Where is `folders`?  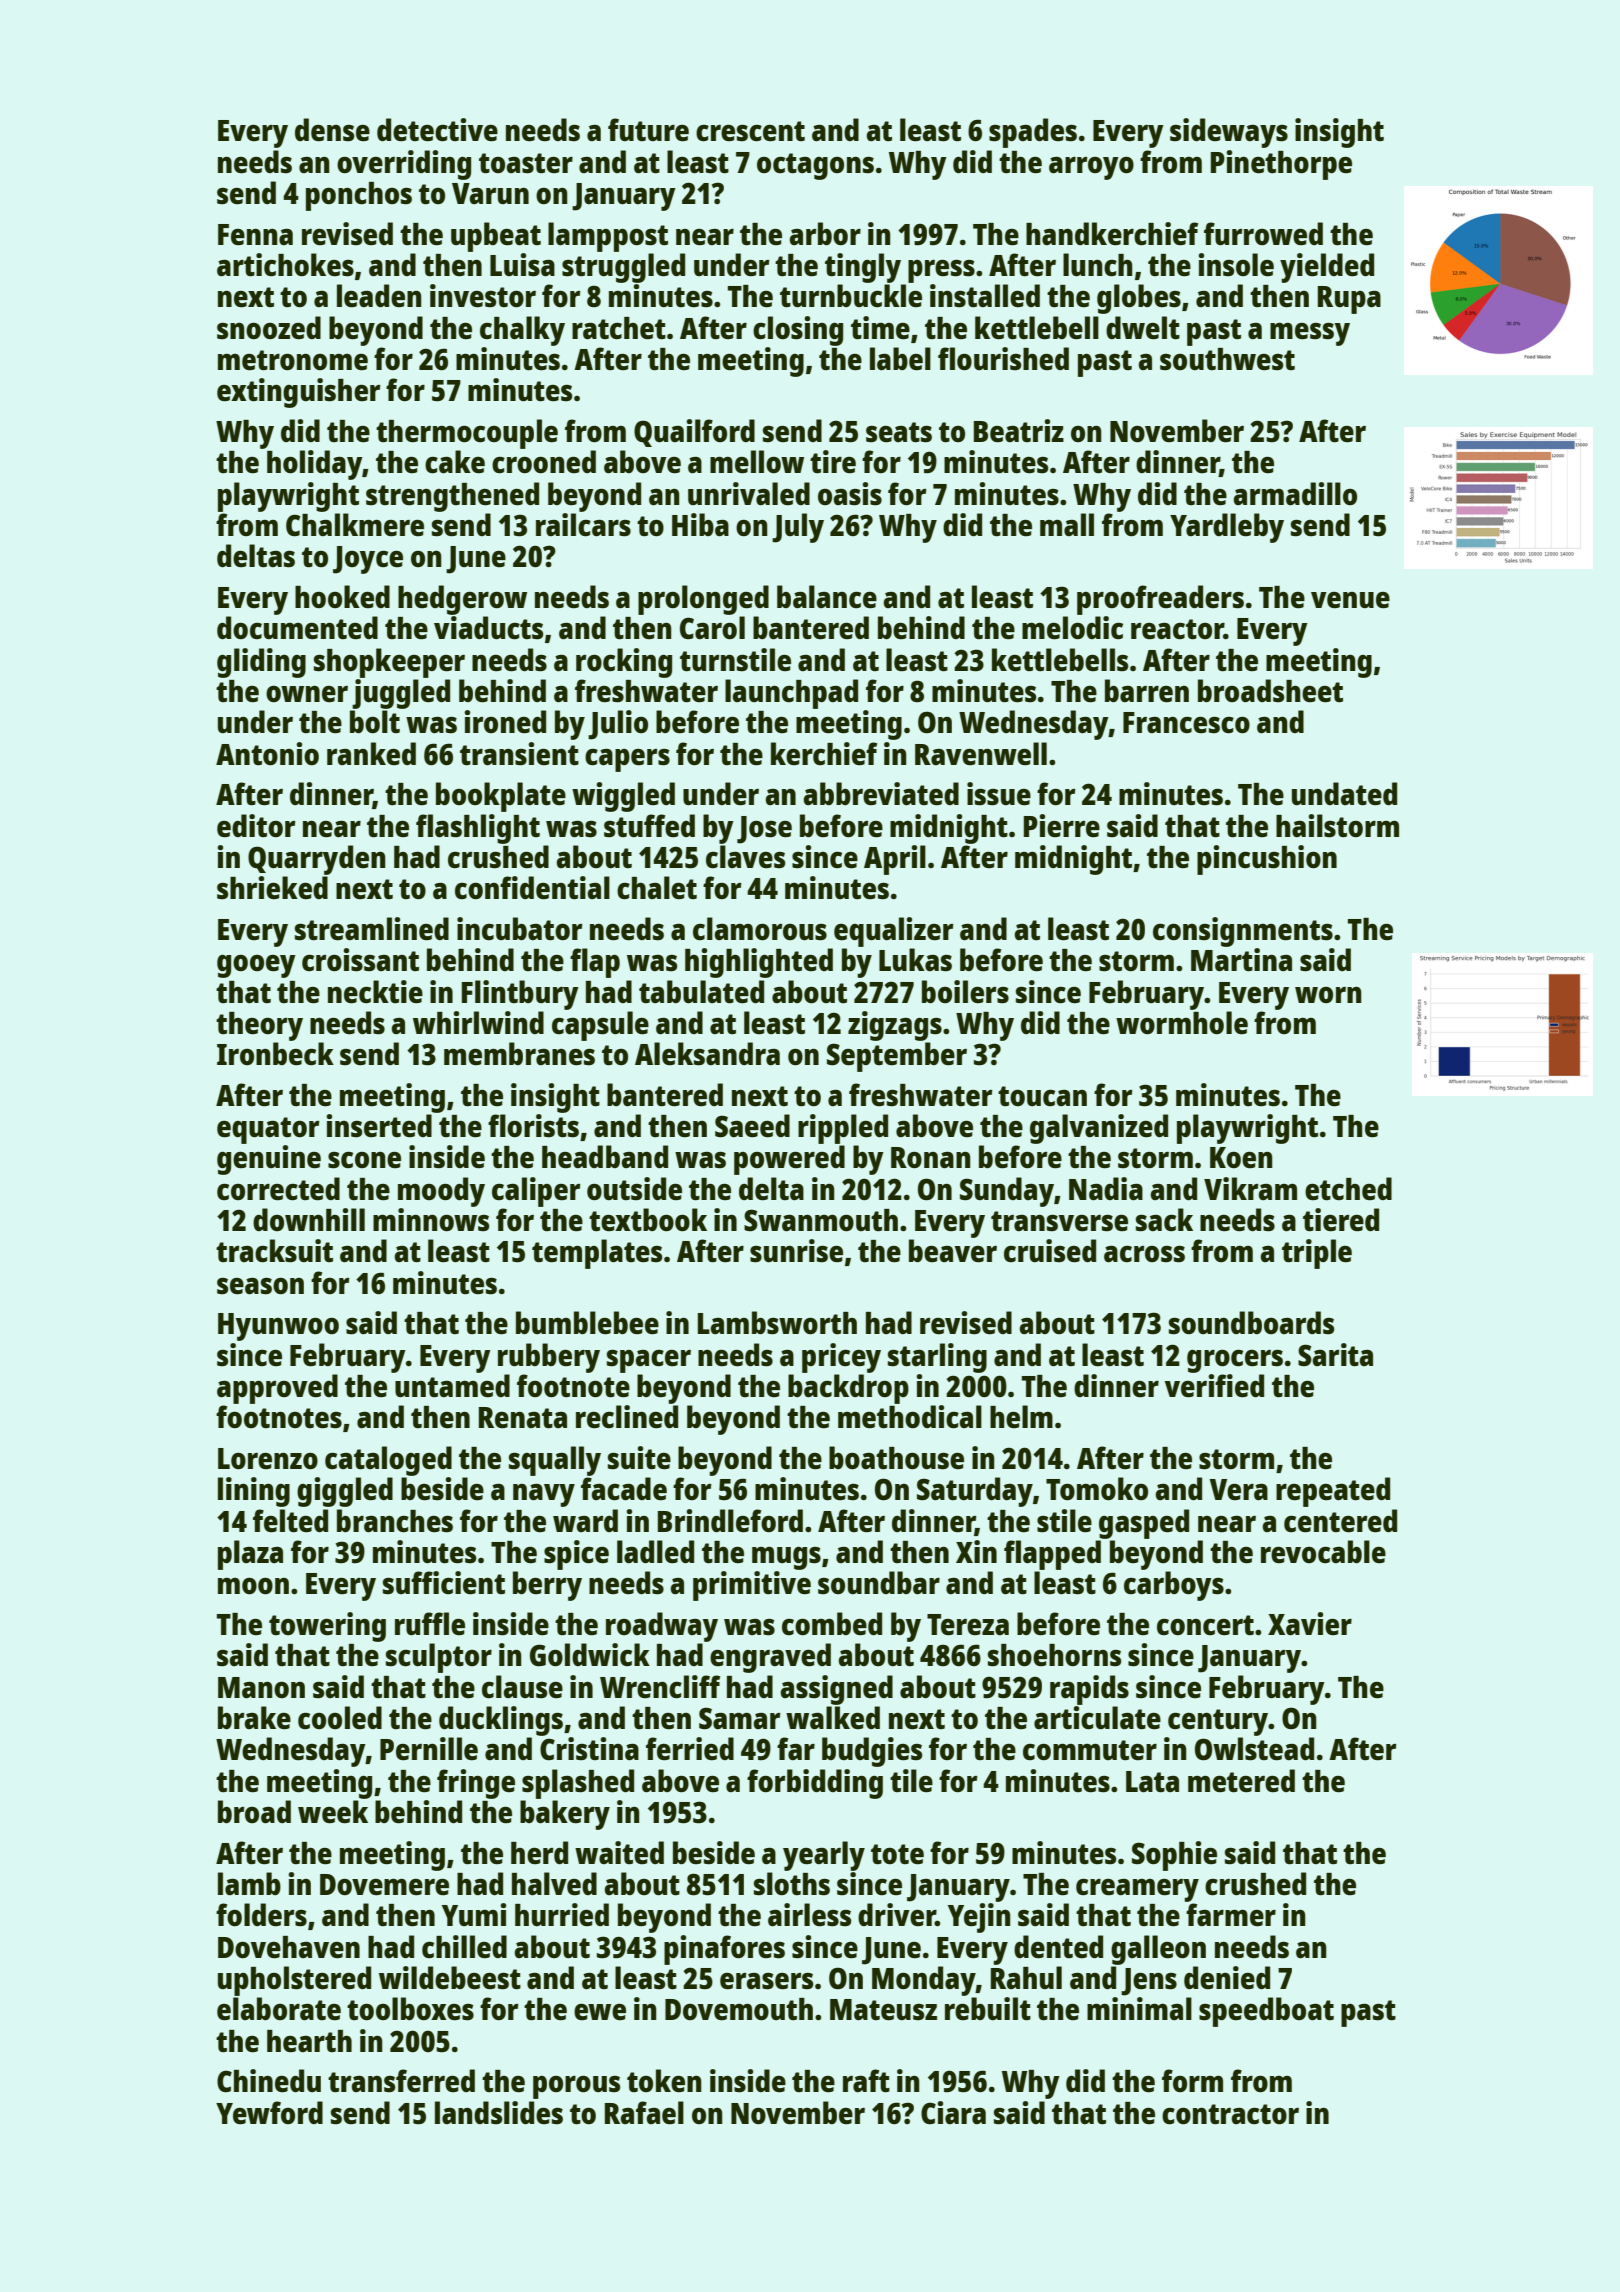 folders is located at coordinates (261, 1915).
